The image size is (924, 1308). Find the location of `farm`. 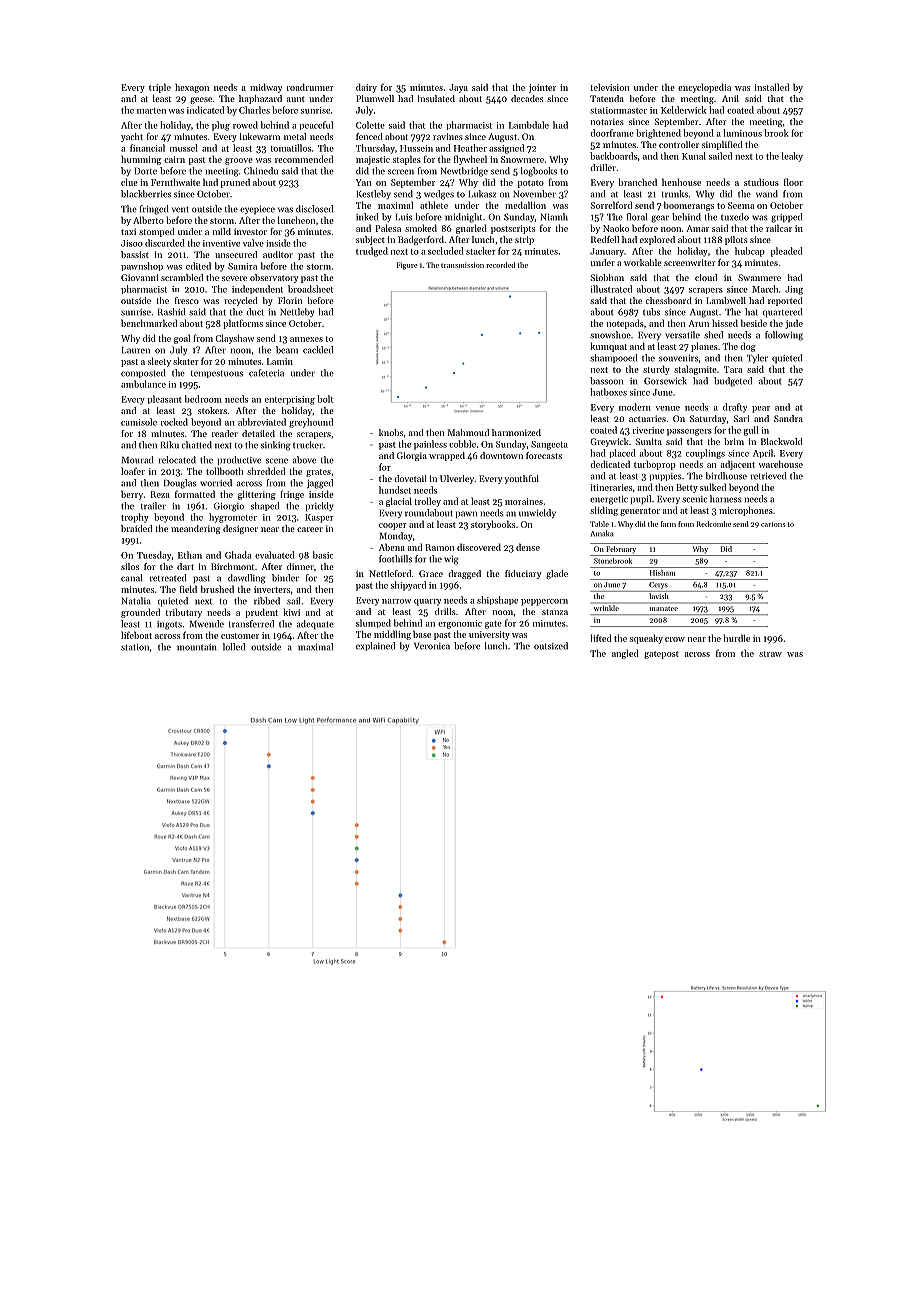

farm is located at coordinates (668, 524).
